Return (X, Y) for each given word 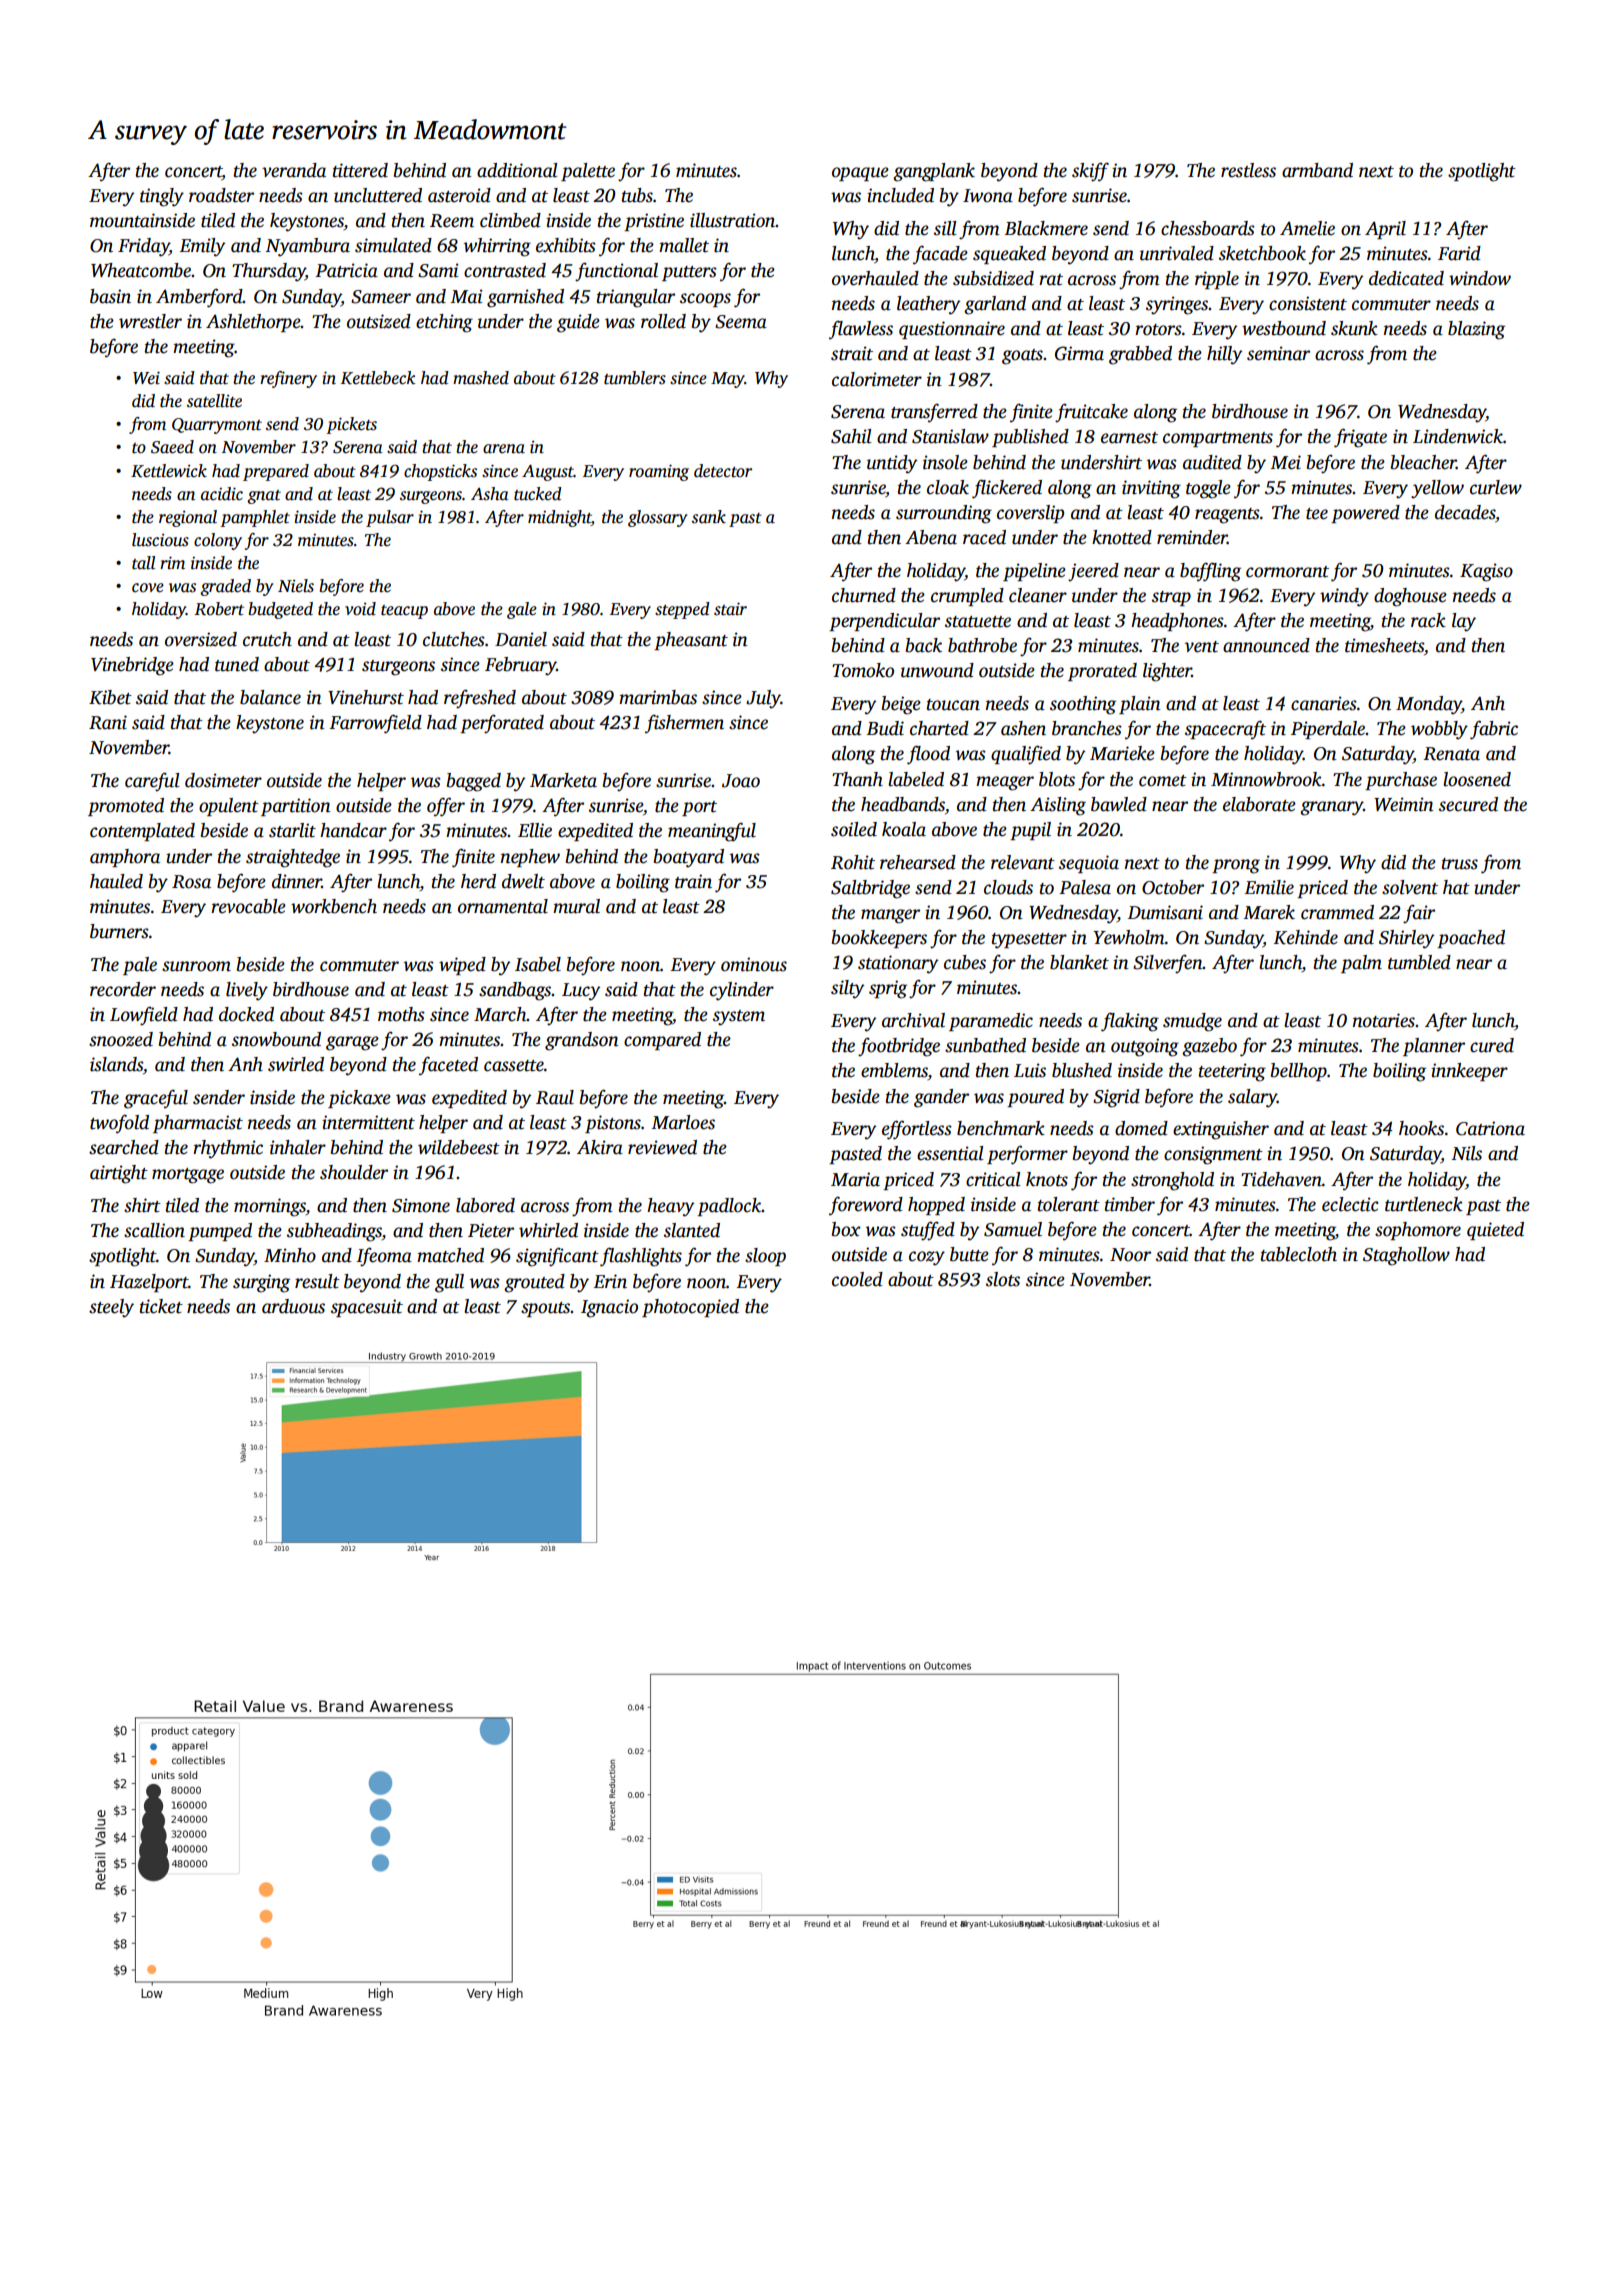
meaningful (712, 832)
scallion (154, 1230)
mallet (684, 245)
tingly (162, 197)
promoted (126, 807)
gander (941, 1098)
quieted (1495, 1231)
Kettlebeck (378, 378)
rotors (1158, 330)
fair (1419, 914)
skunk (1354, 328)
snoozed (121, 1039)
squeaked (1009, 255)
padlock (729, 1207)
